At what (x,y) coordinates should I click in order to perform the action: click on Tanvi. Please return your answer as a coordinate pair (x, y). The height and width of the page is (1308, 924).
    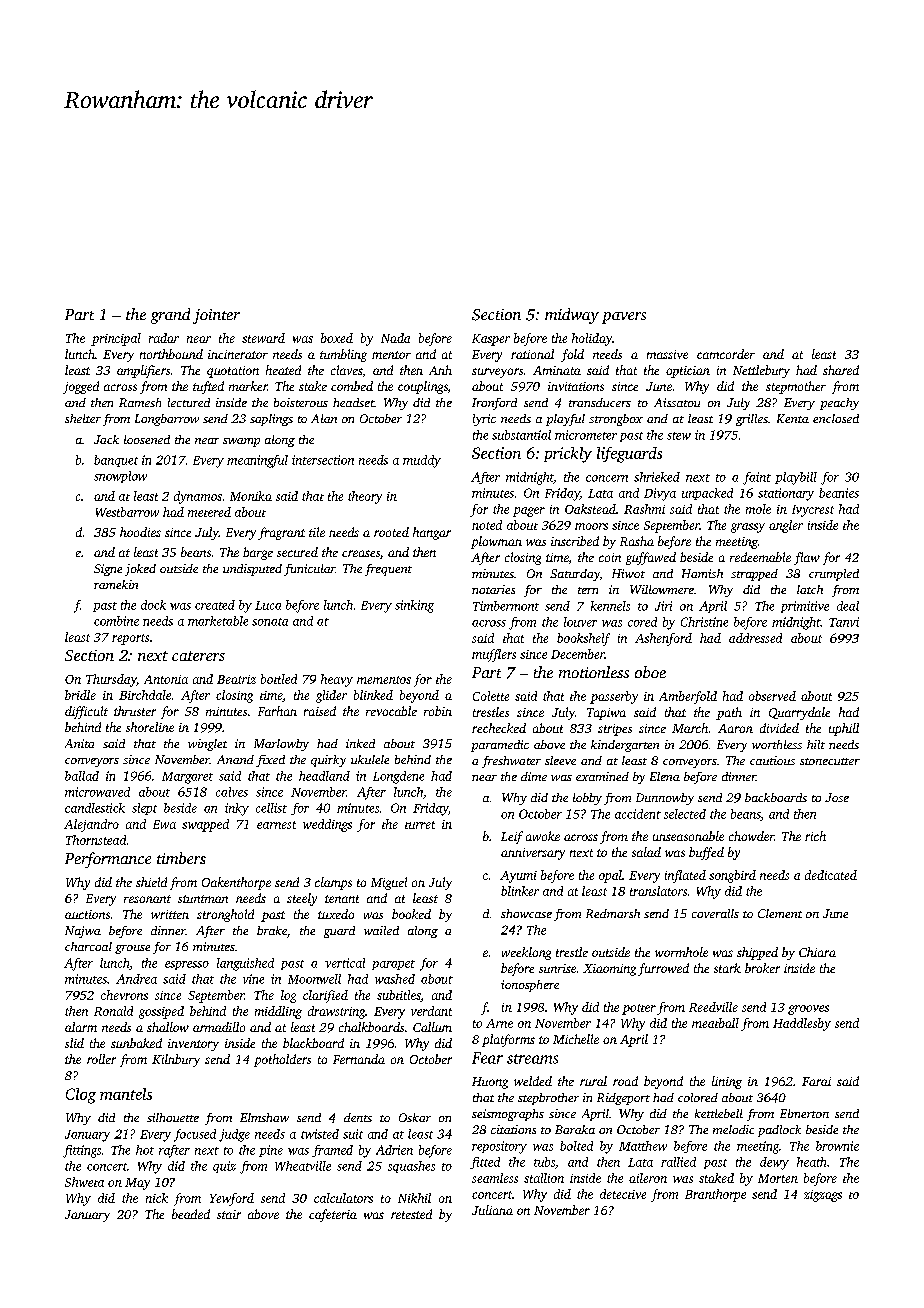
    Looking at the image, I should click on (844, 622).
